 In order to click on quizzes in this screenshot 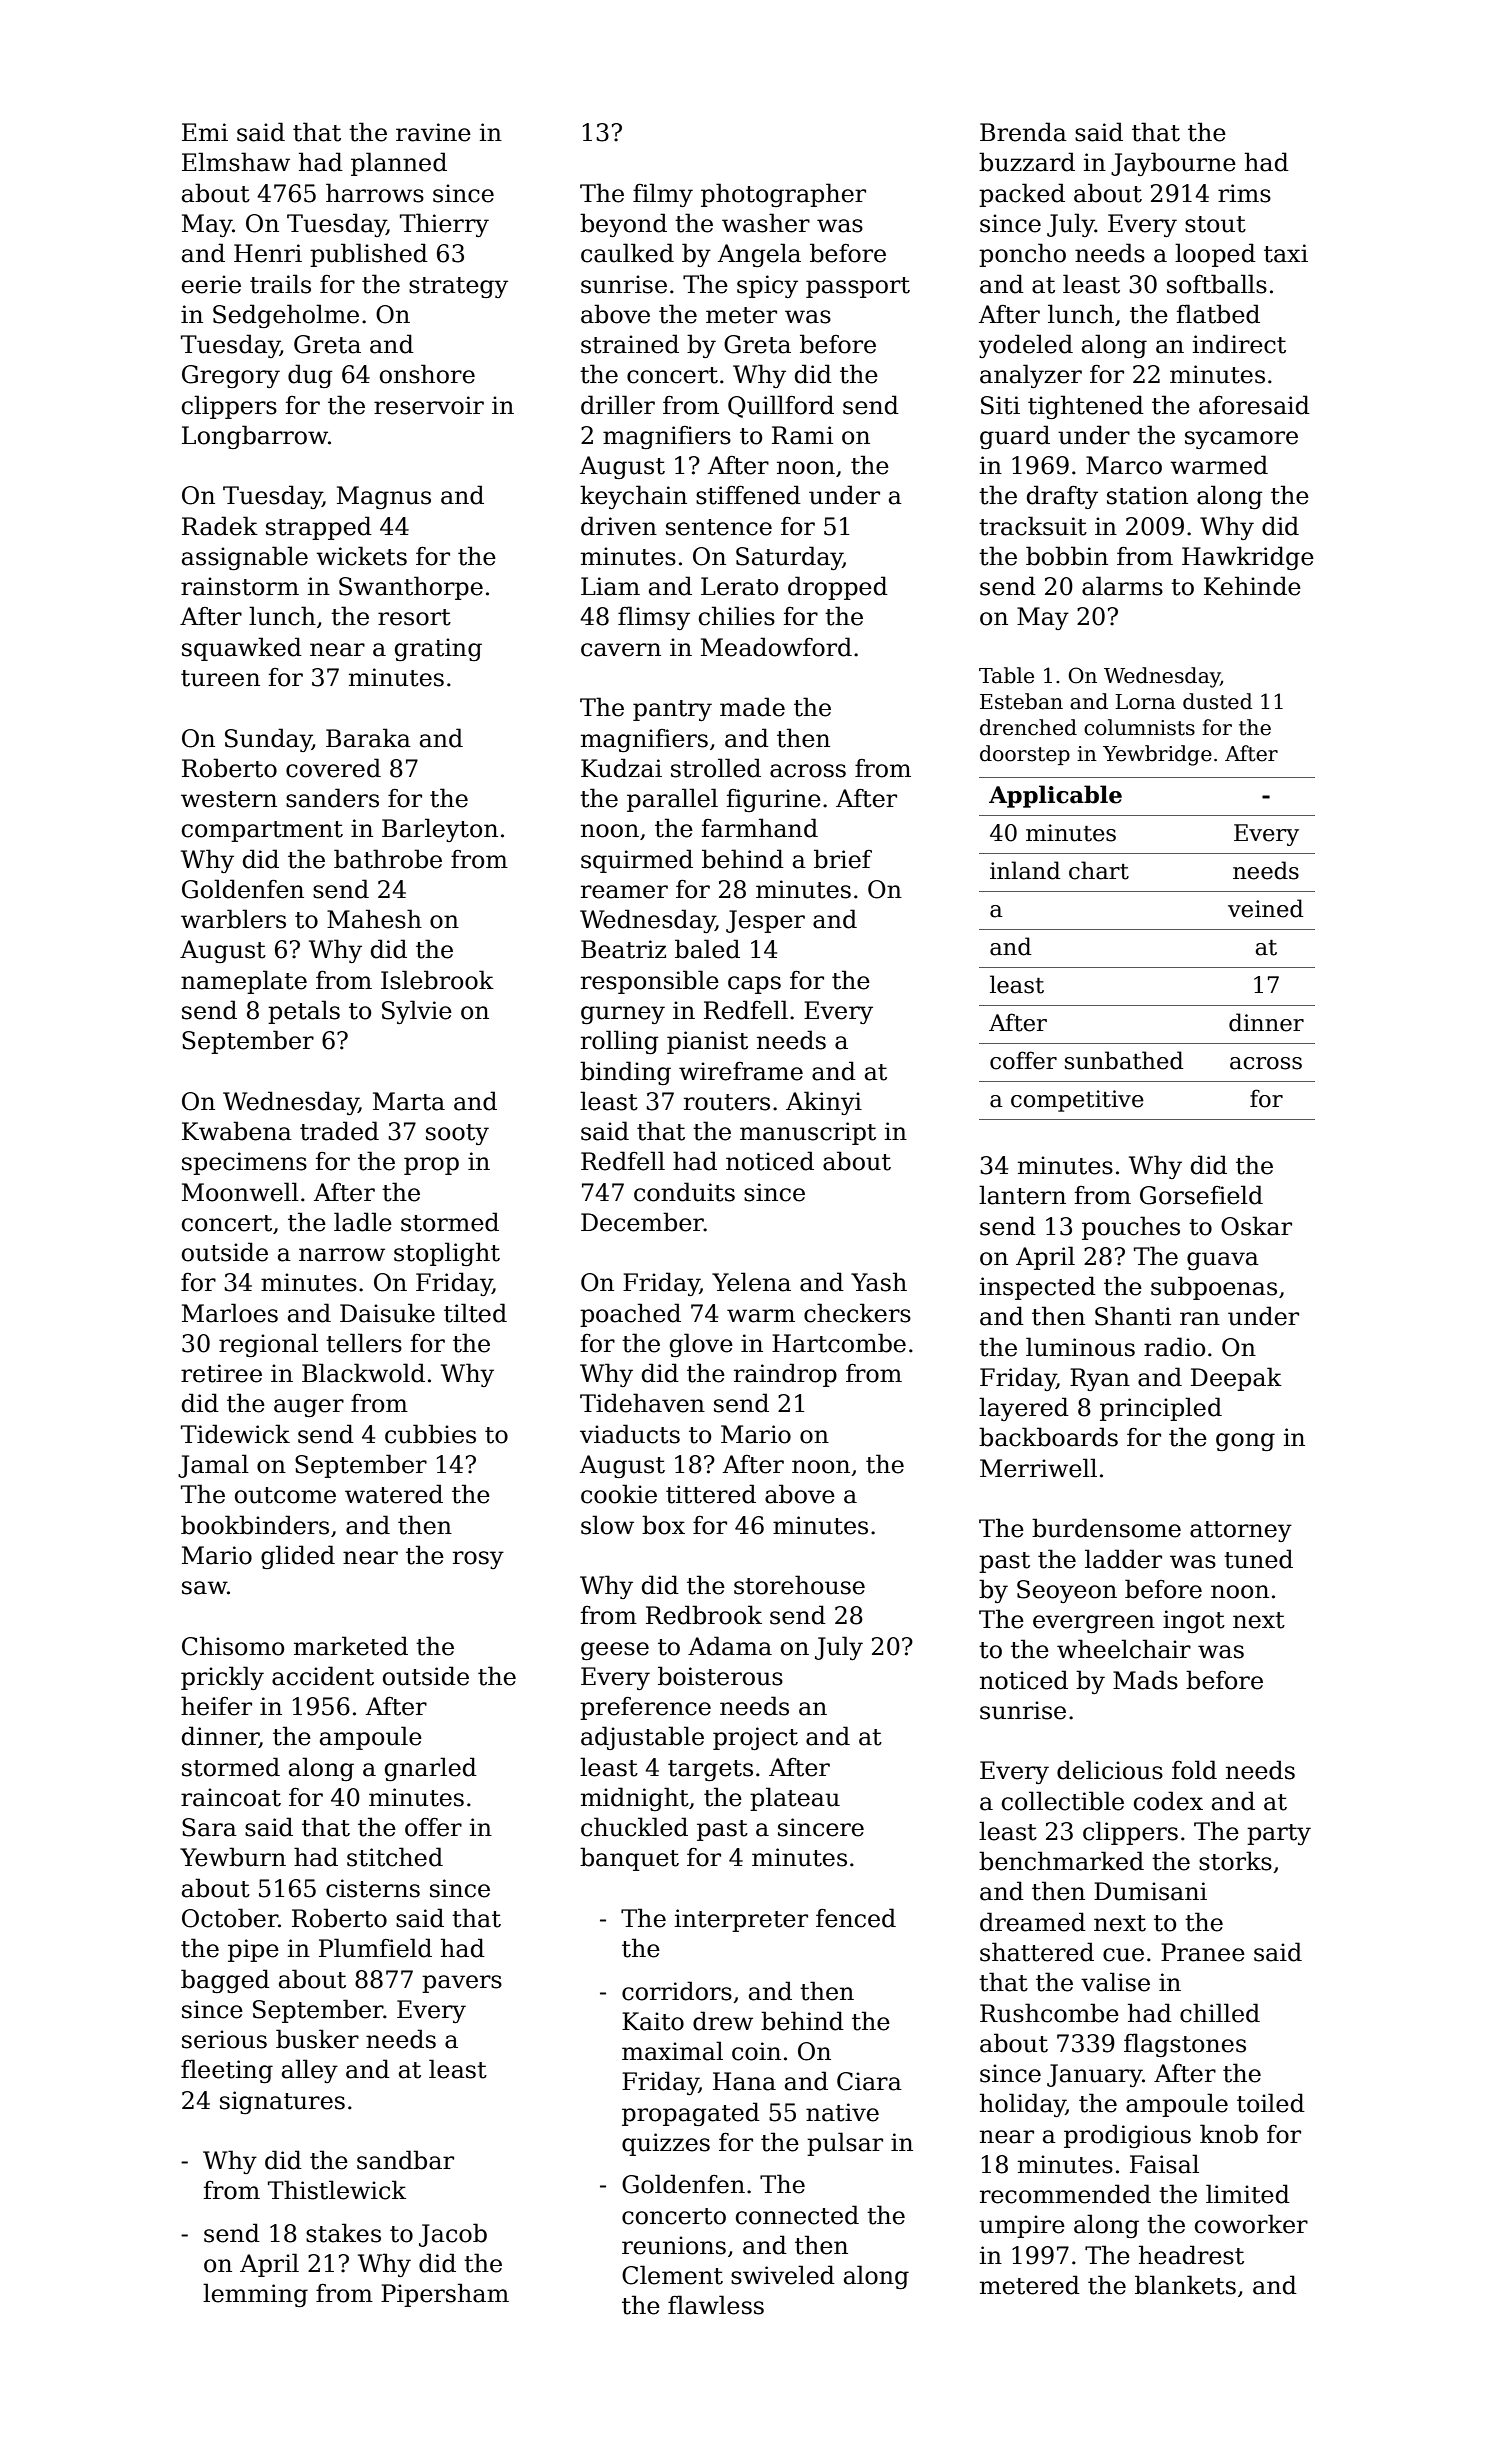, I will do `click(666, 2144)`.
